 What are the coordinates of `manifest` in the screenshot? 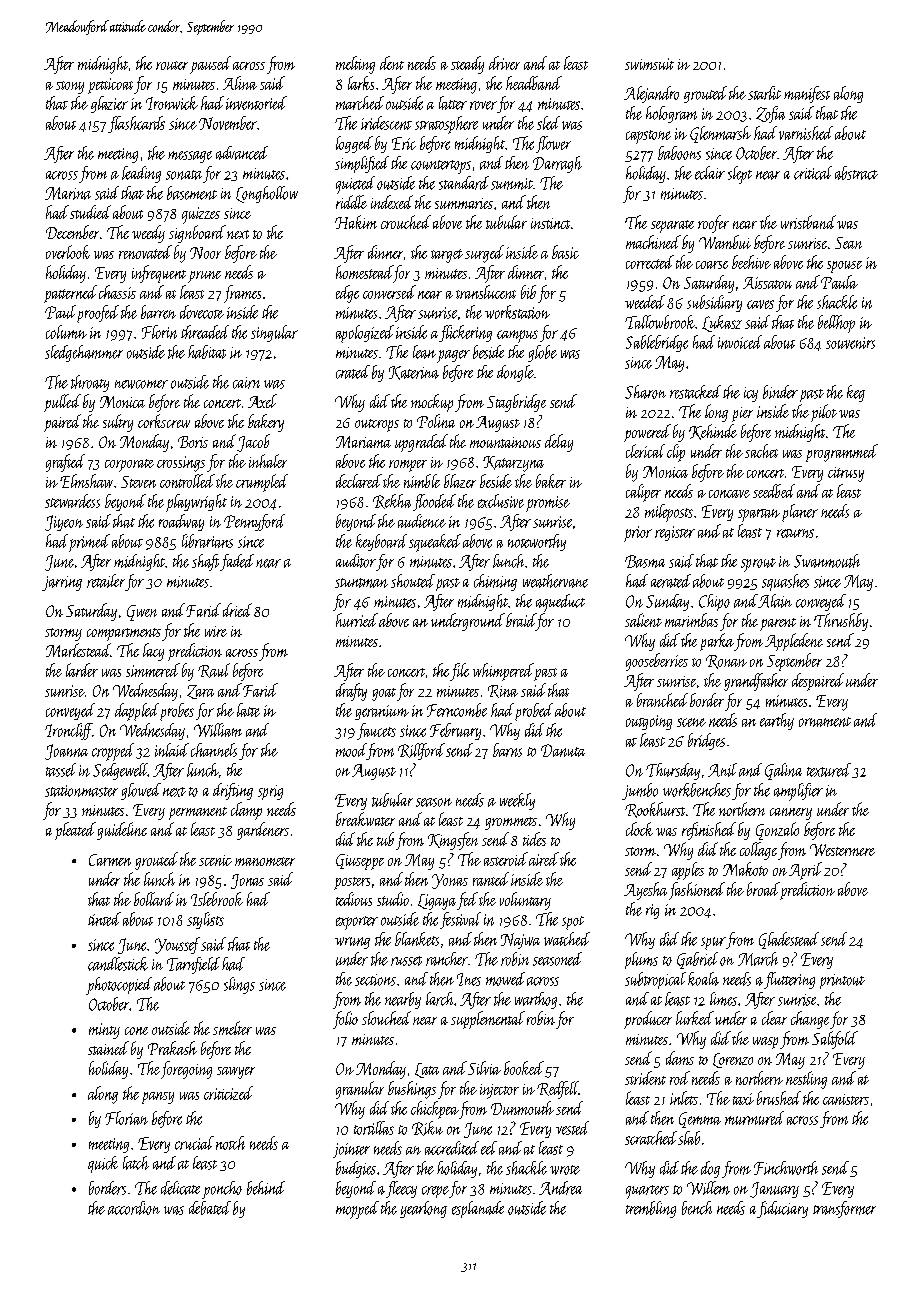 It's located at (807, 94).
